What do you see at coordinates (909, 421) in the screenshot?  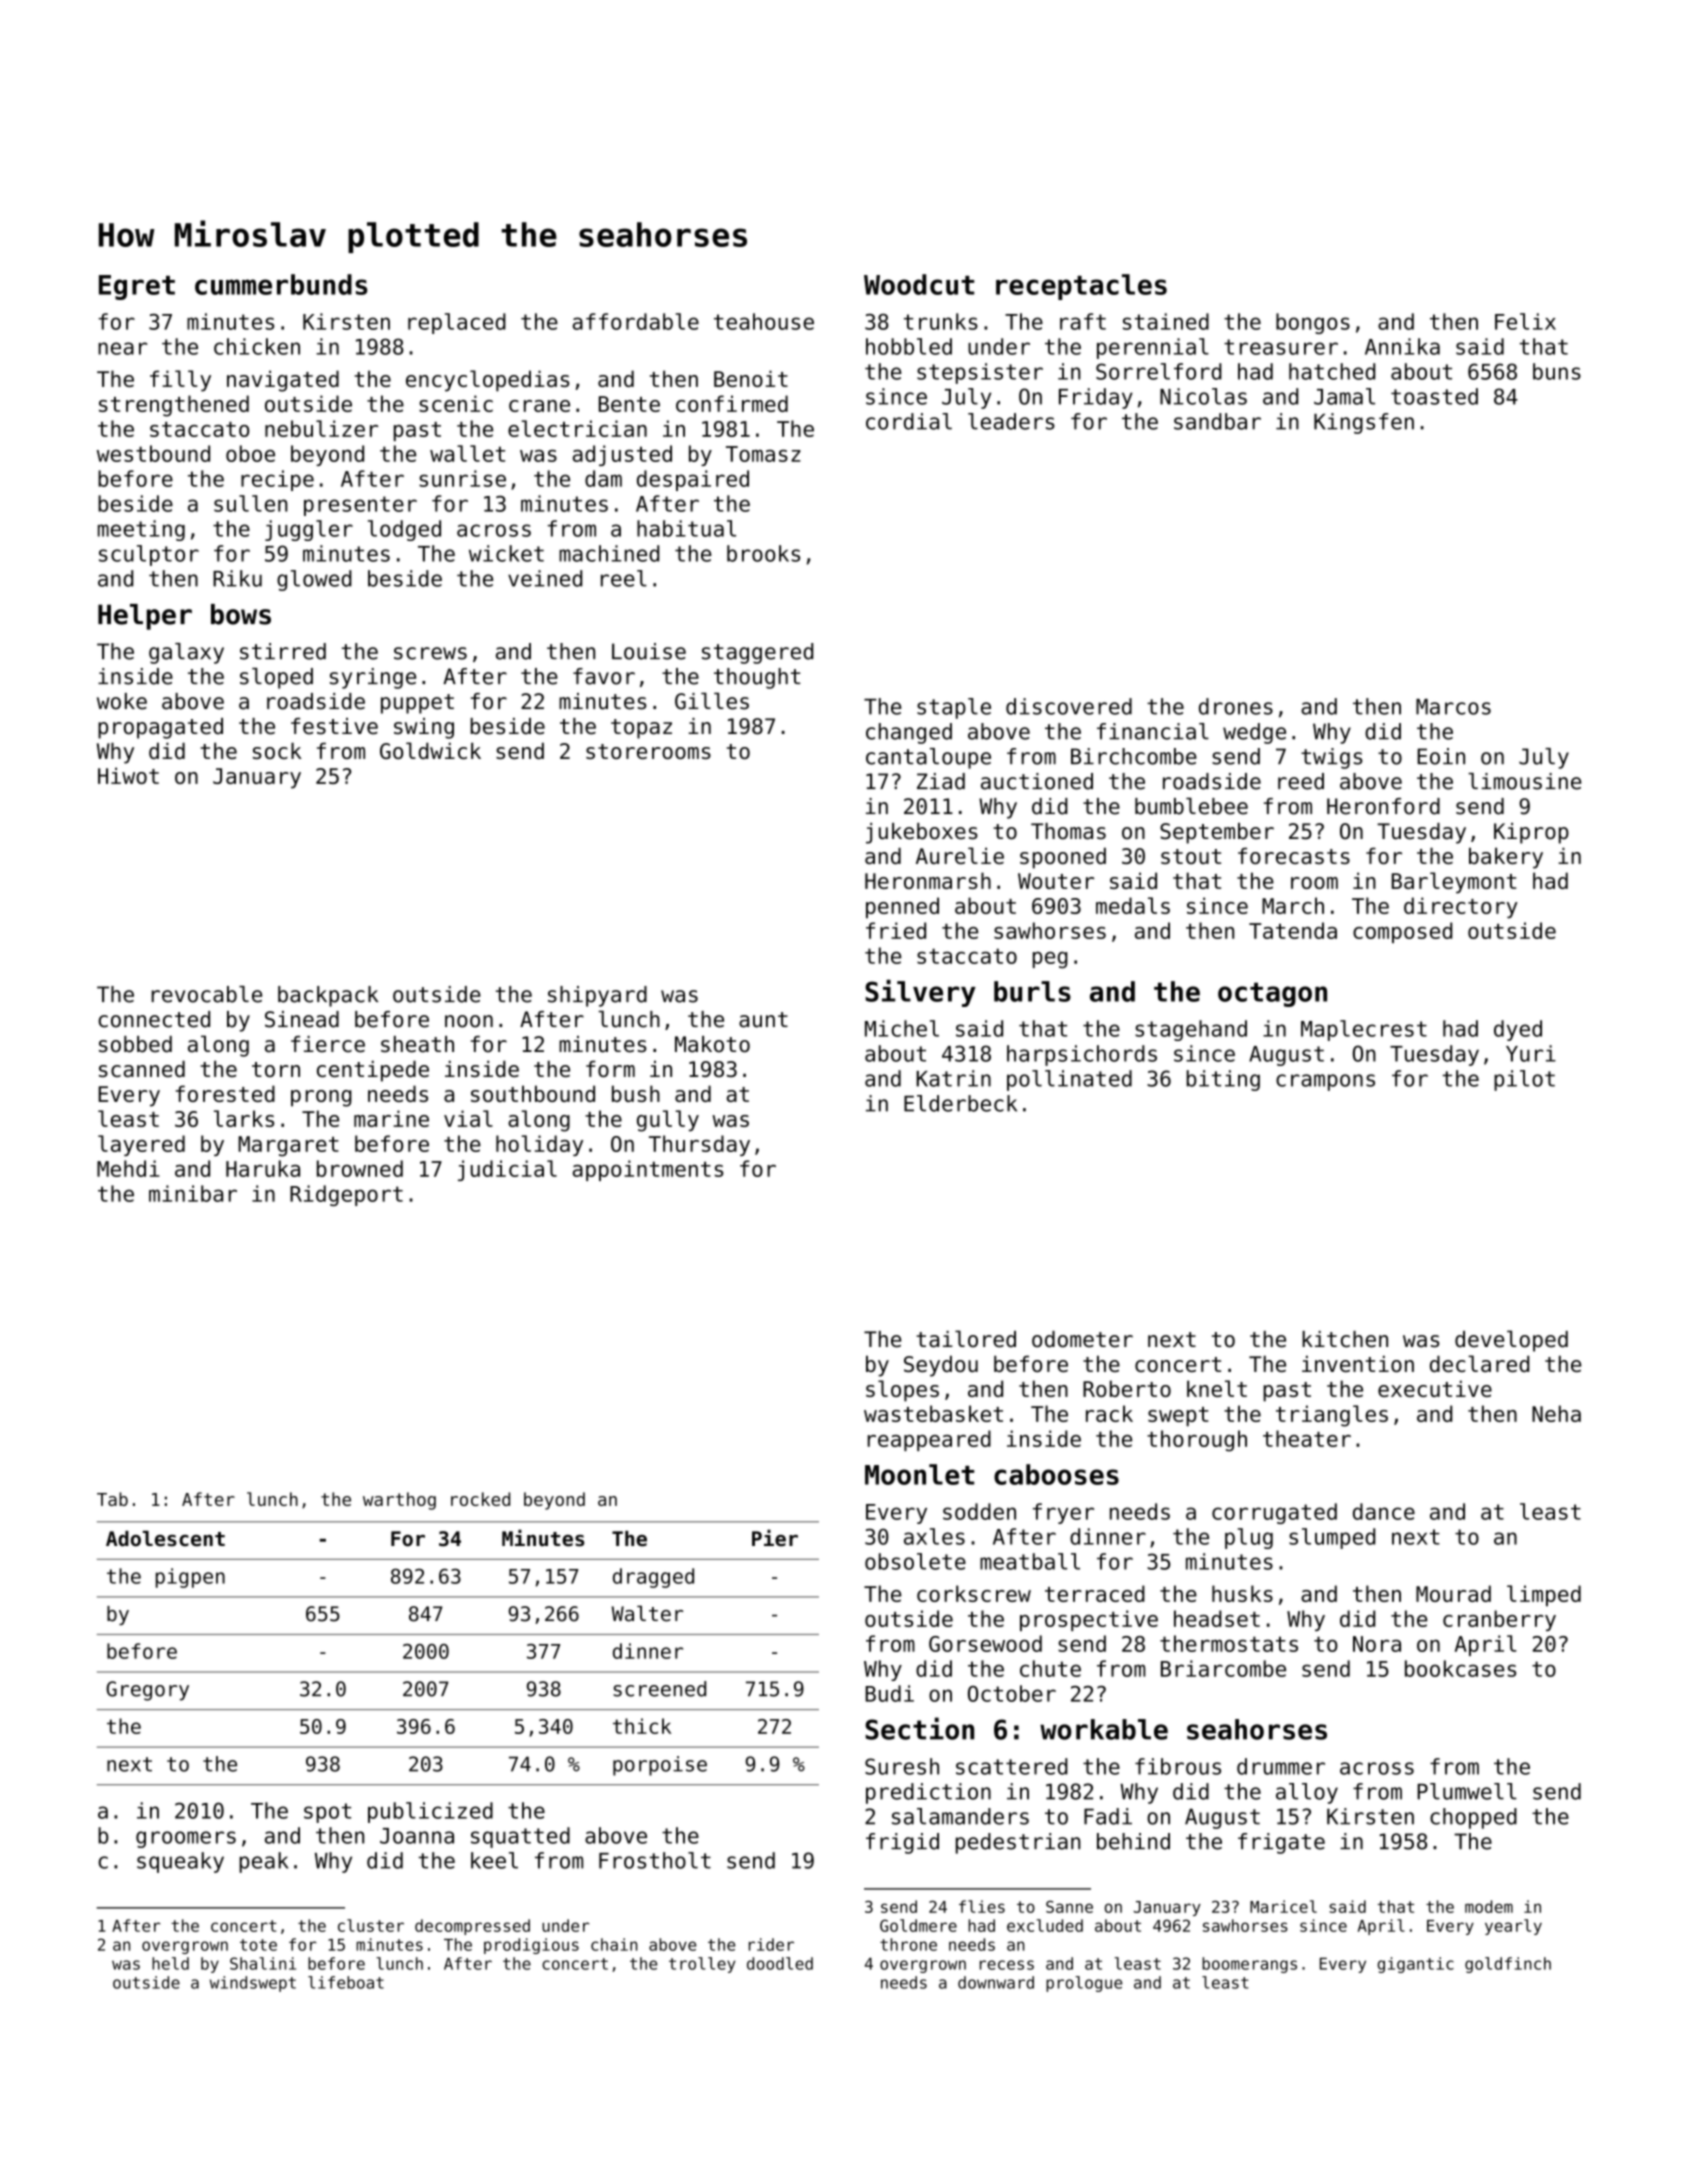 I see `cordial` at bounding box center [909, 421].
